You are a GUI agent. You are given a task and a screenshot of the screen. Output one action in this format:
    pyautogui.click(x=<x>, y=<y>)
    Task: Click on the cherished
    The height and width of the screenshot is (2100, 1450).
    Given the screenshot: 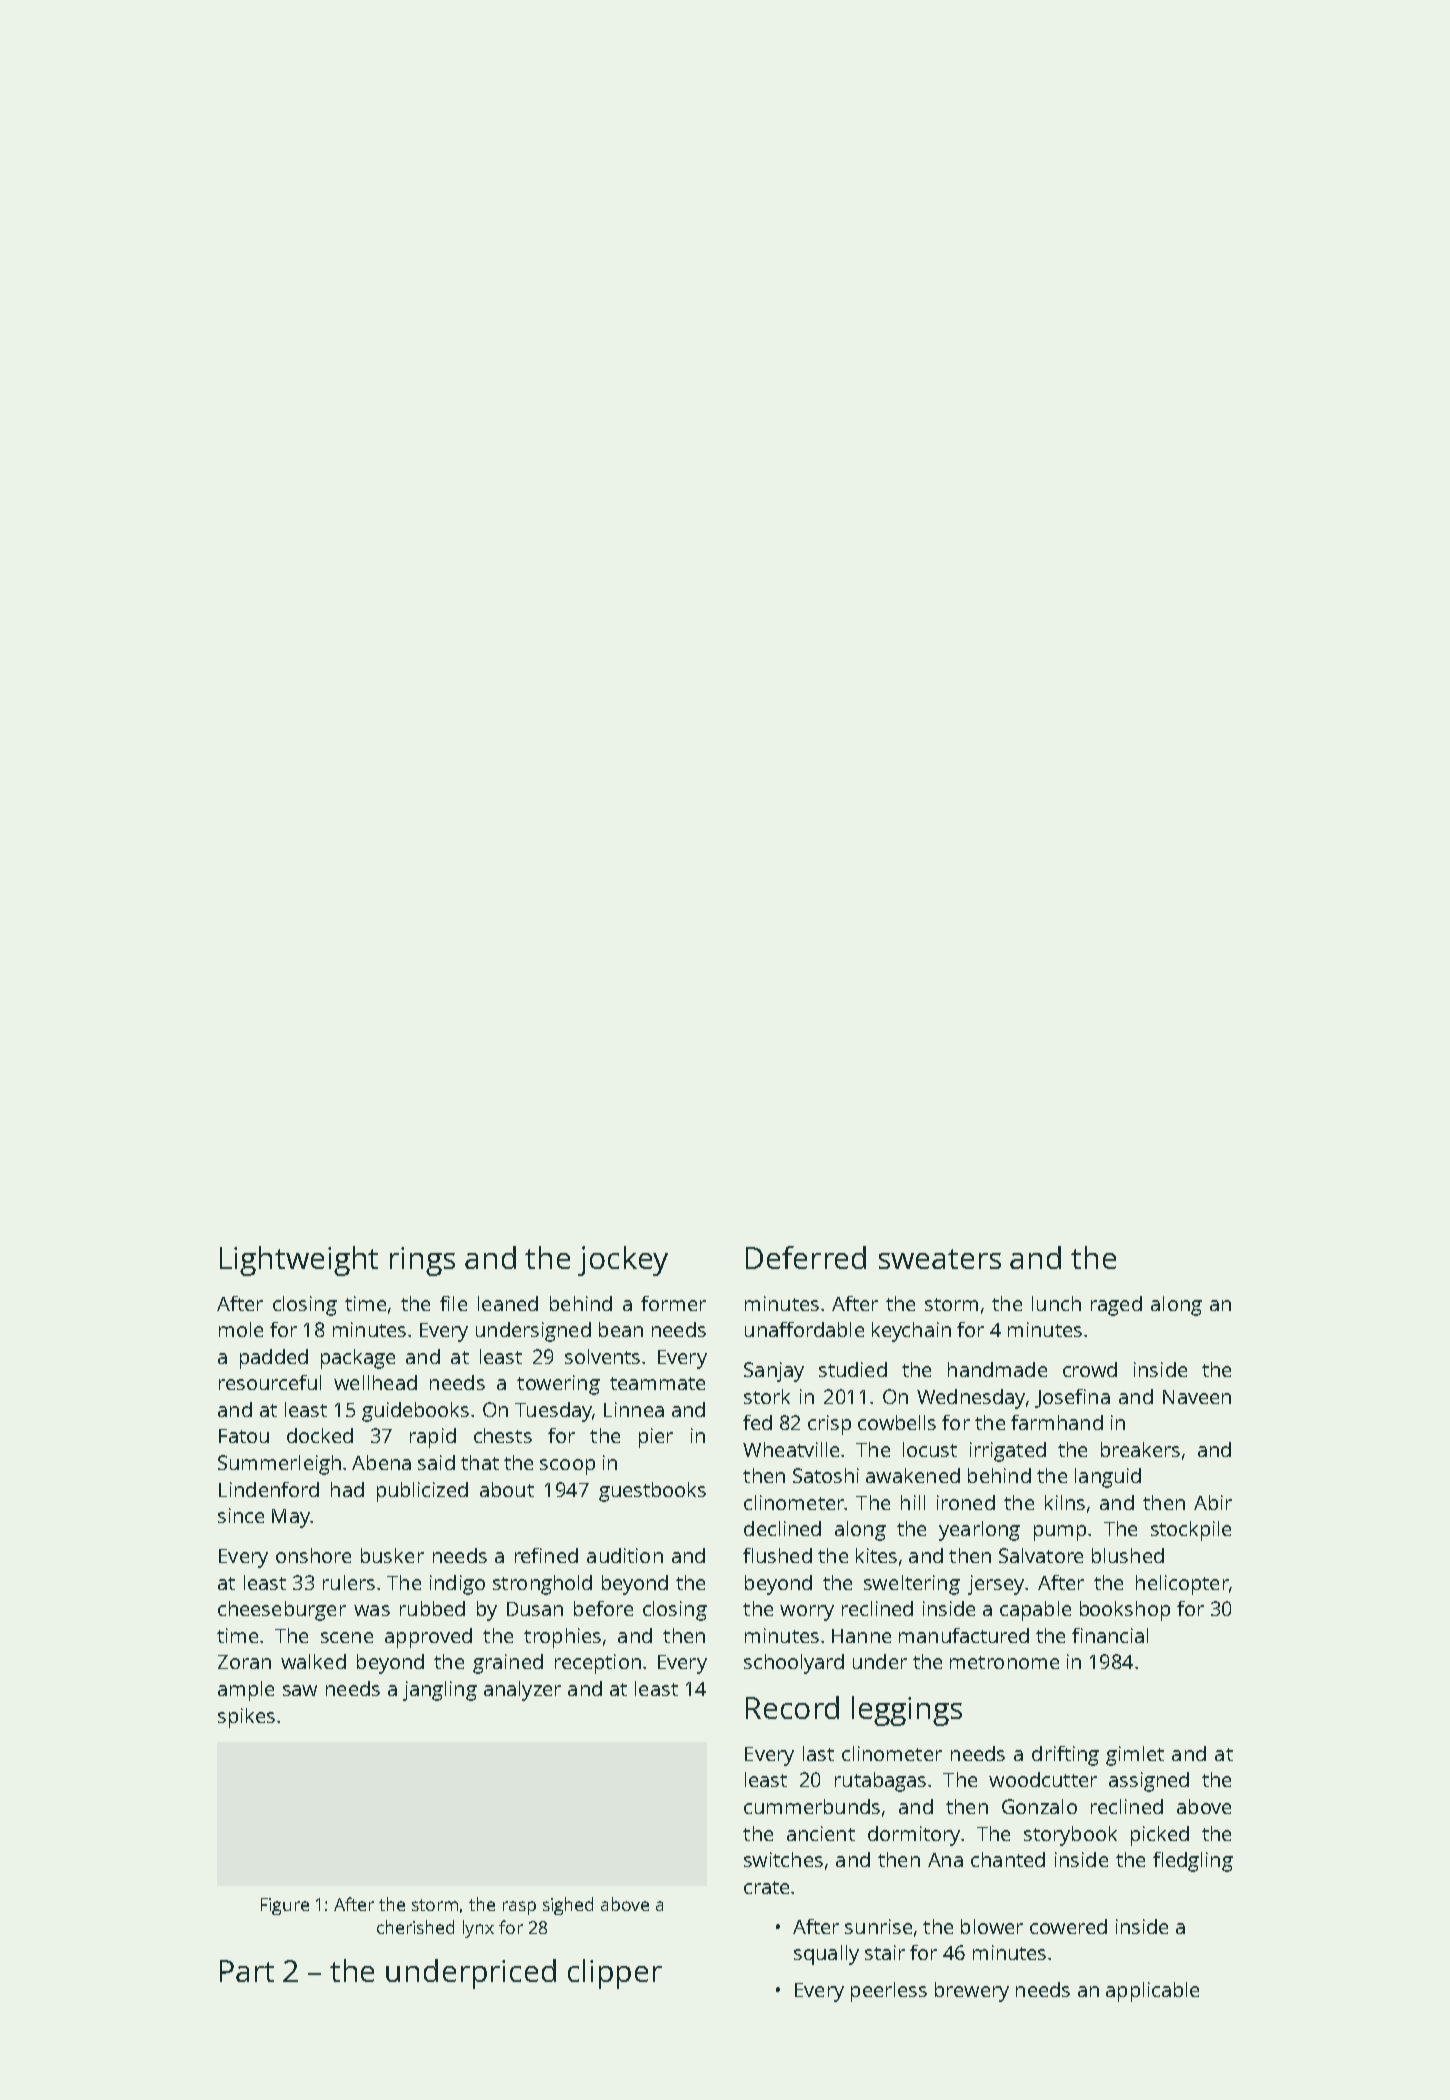 What is the action you would take?
    pyautogui.click(x=415, y=1927)
